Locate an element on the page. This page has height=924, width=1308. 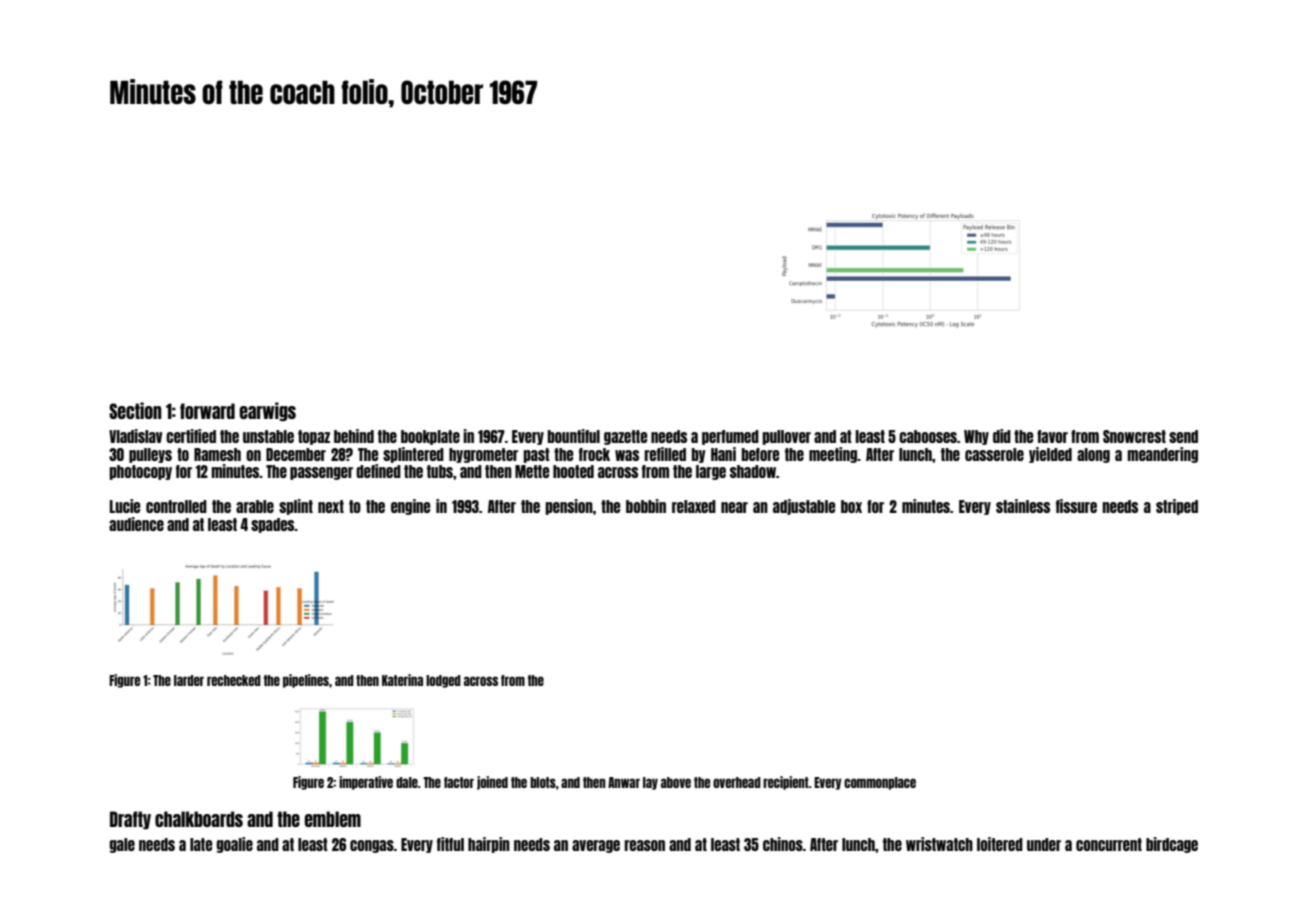
blots is located at coordinates (543, 782).
